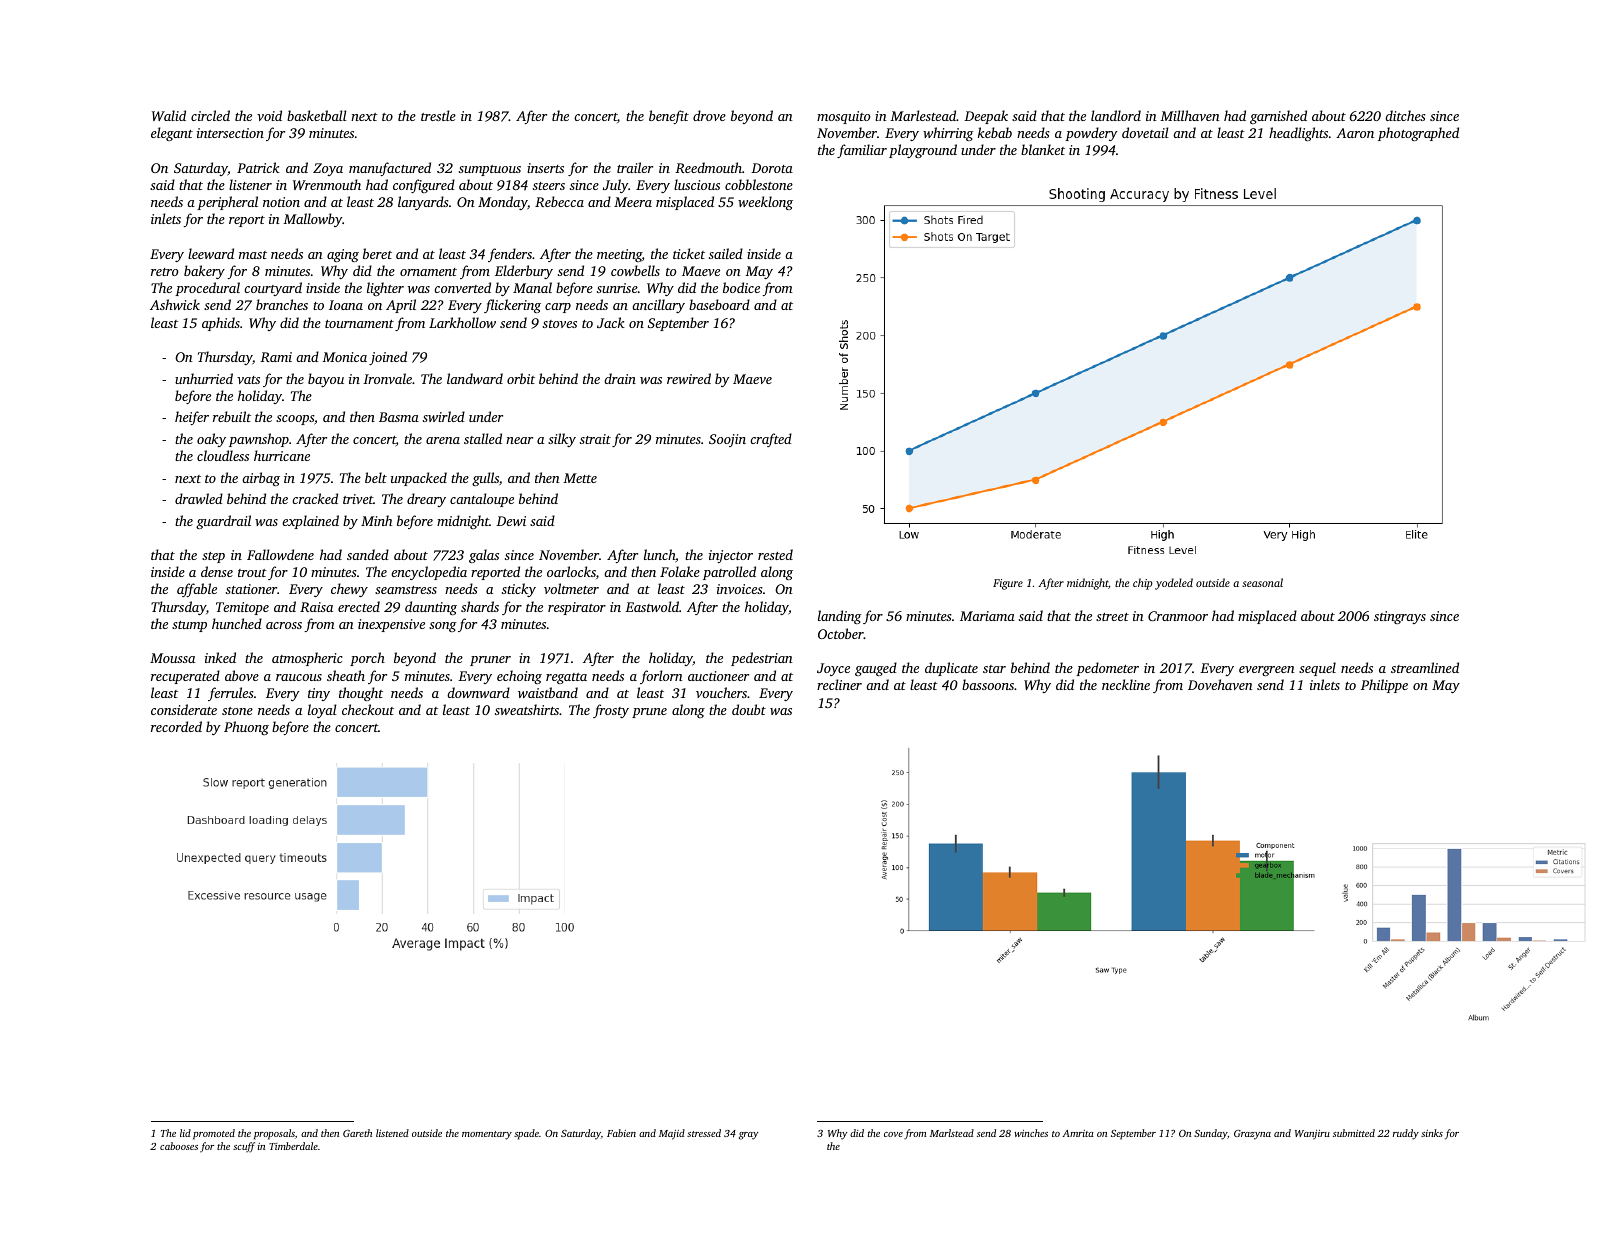  What do you see at coordinates (840, 617) in the screenshot?
I see `landing` at bounding box center [840, 617].
